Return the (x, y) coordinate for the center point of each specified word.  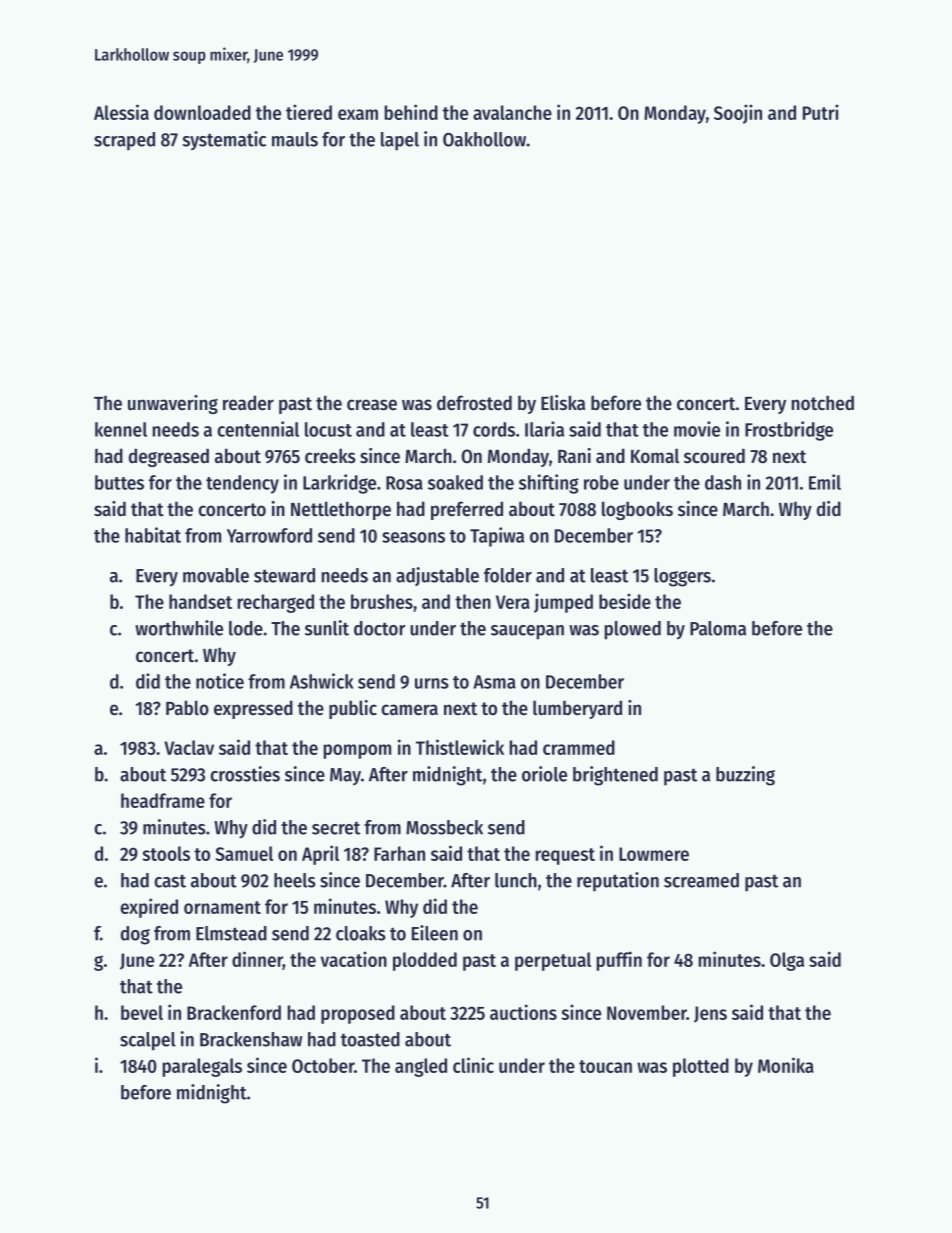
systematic (224, 140)
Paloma (718, 628)
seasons (413, 537)
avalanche (512, 112)
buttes (119, 482)
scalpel (148, 1041)
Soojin (738, 114)
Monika (786, 1065)
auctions (523, 1012)
